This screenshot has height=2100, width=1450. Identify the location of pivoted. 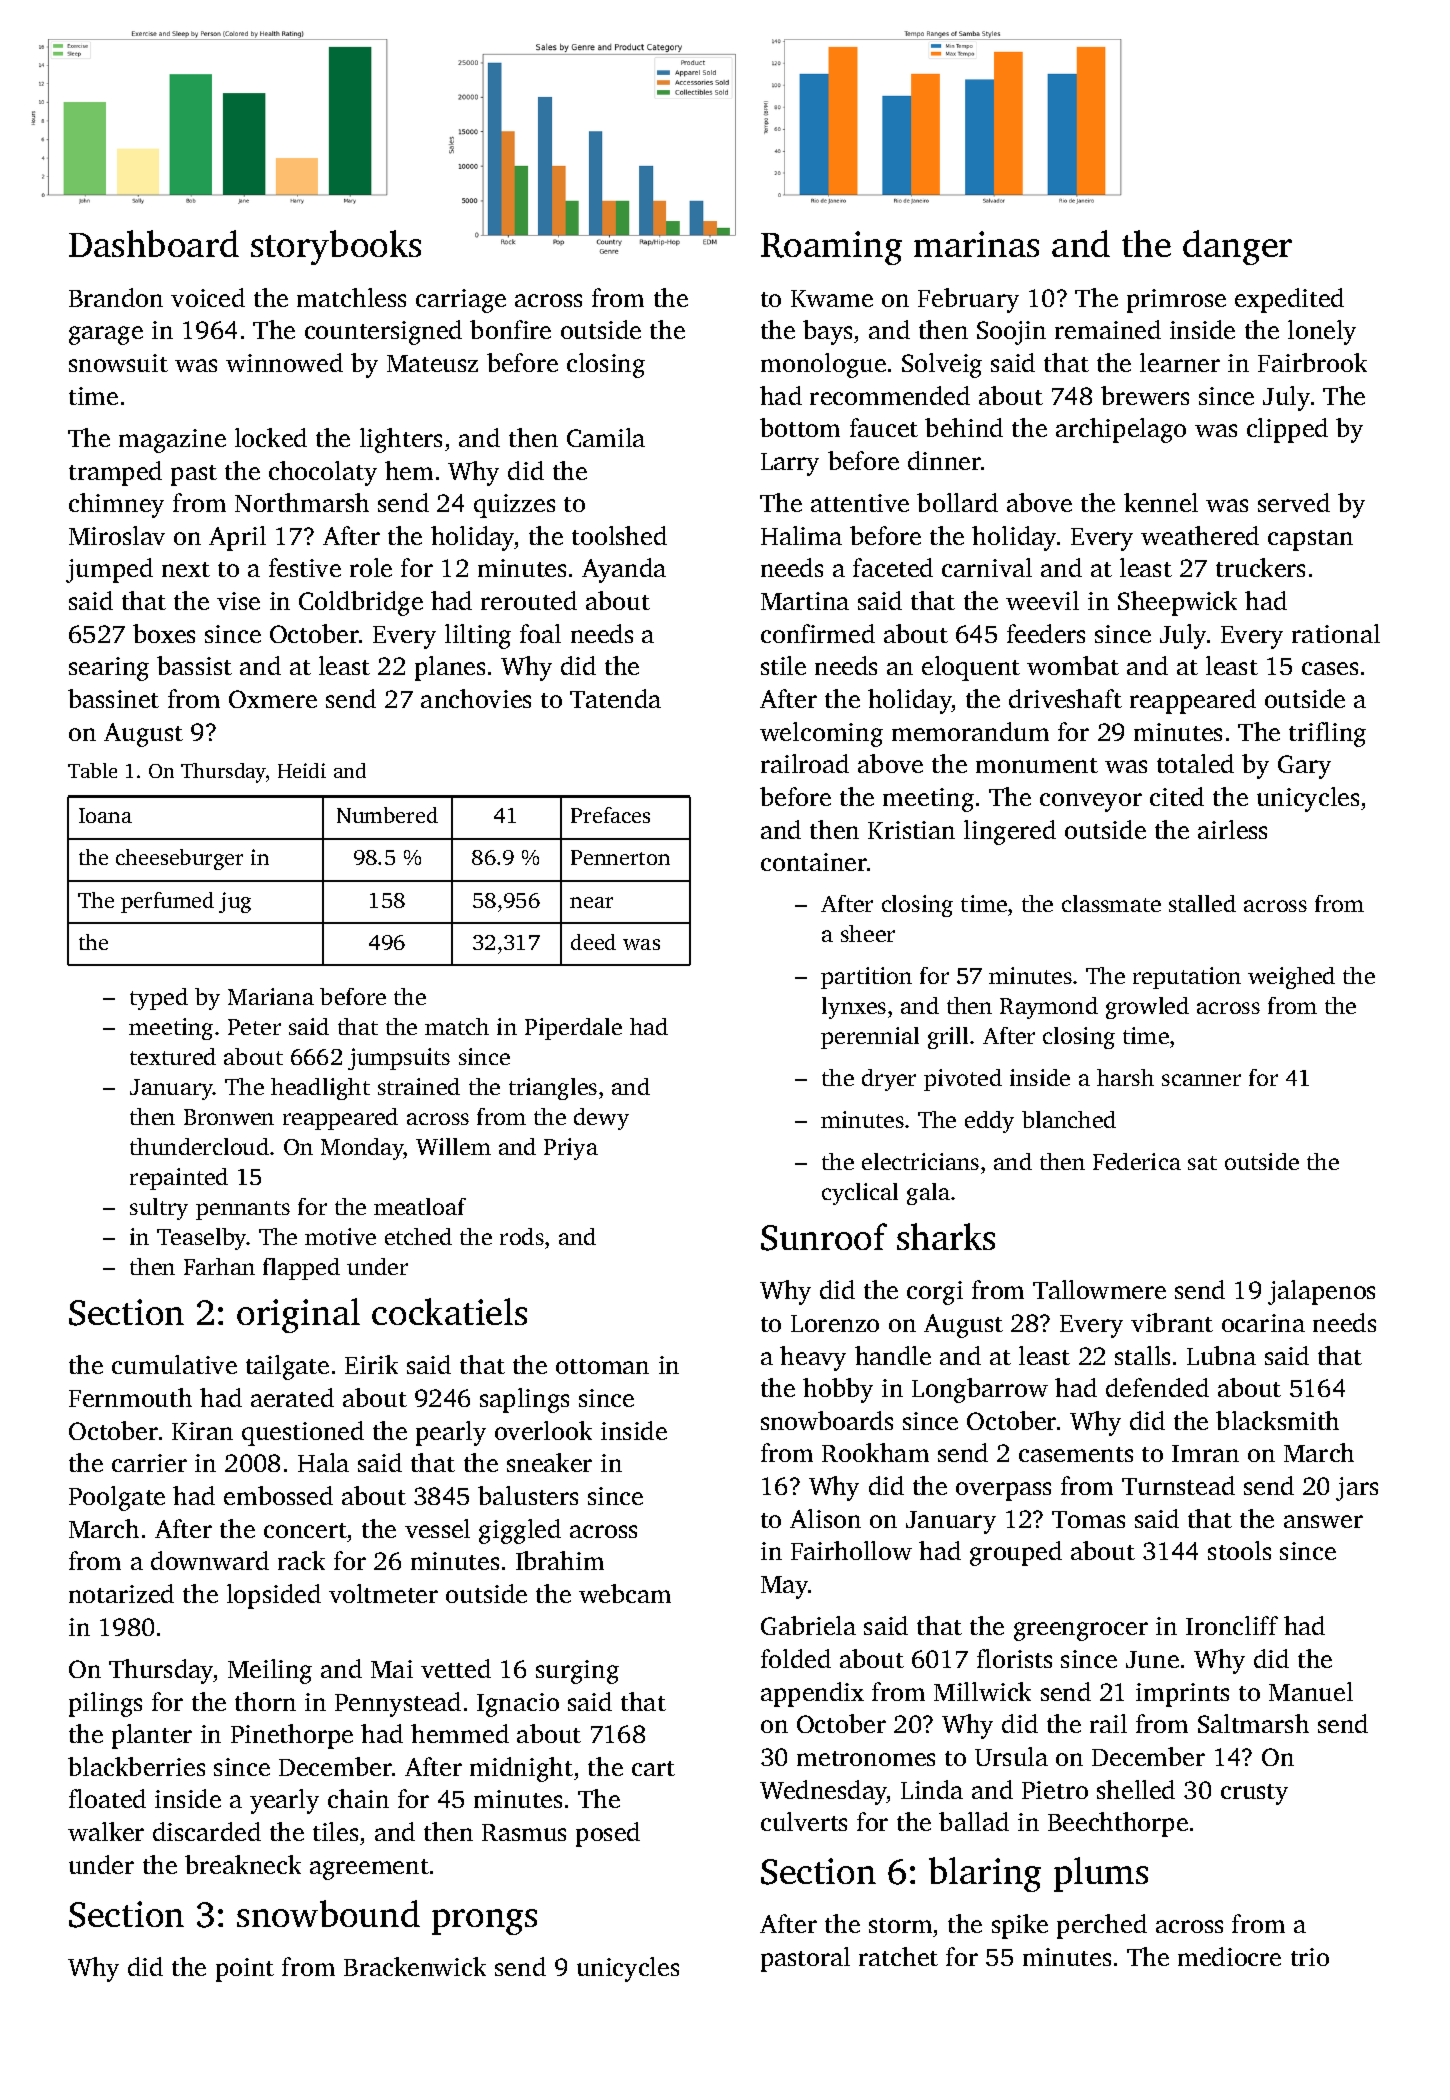
(963, 1080).
